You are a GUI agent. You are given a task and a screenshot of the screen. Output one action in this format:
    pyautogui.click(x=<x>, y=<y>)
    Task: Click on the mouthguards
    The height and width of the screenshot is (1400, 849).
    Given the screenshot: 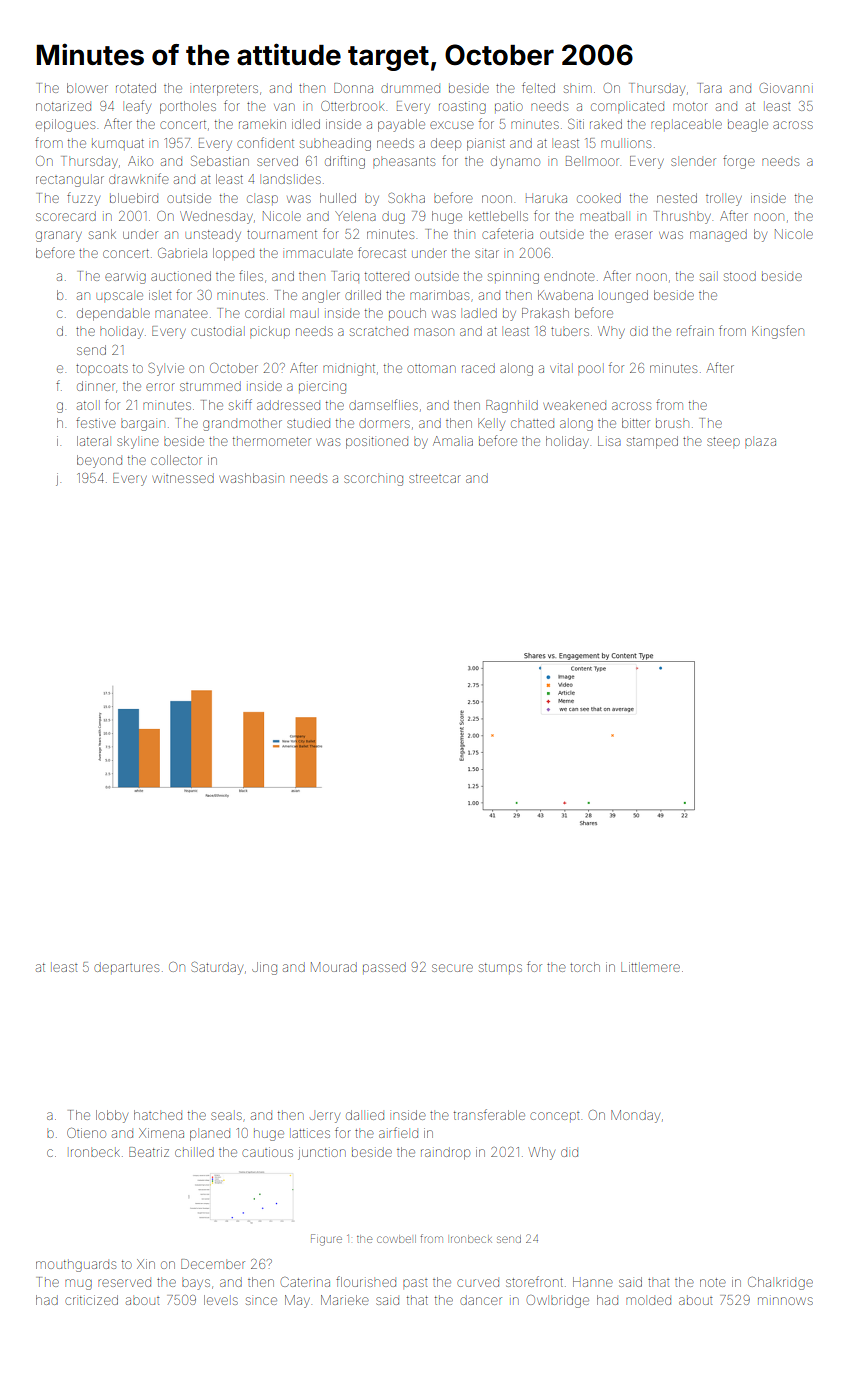 What is the action you would take?
    pyautogui.click(x=76, y=1266)
